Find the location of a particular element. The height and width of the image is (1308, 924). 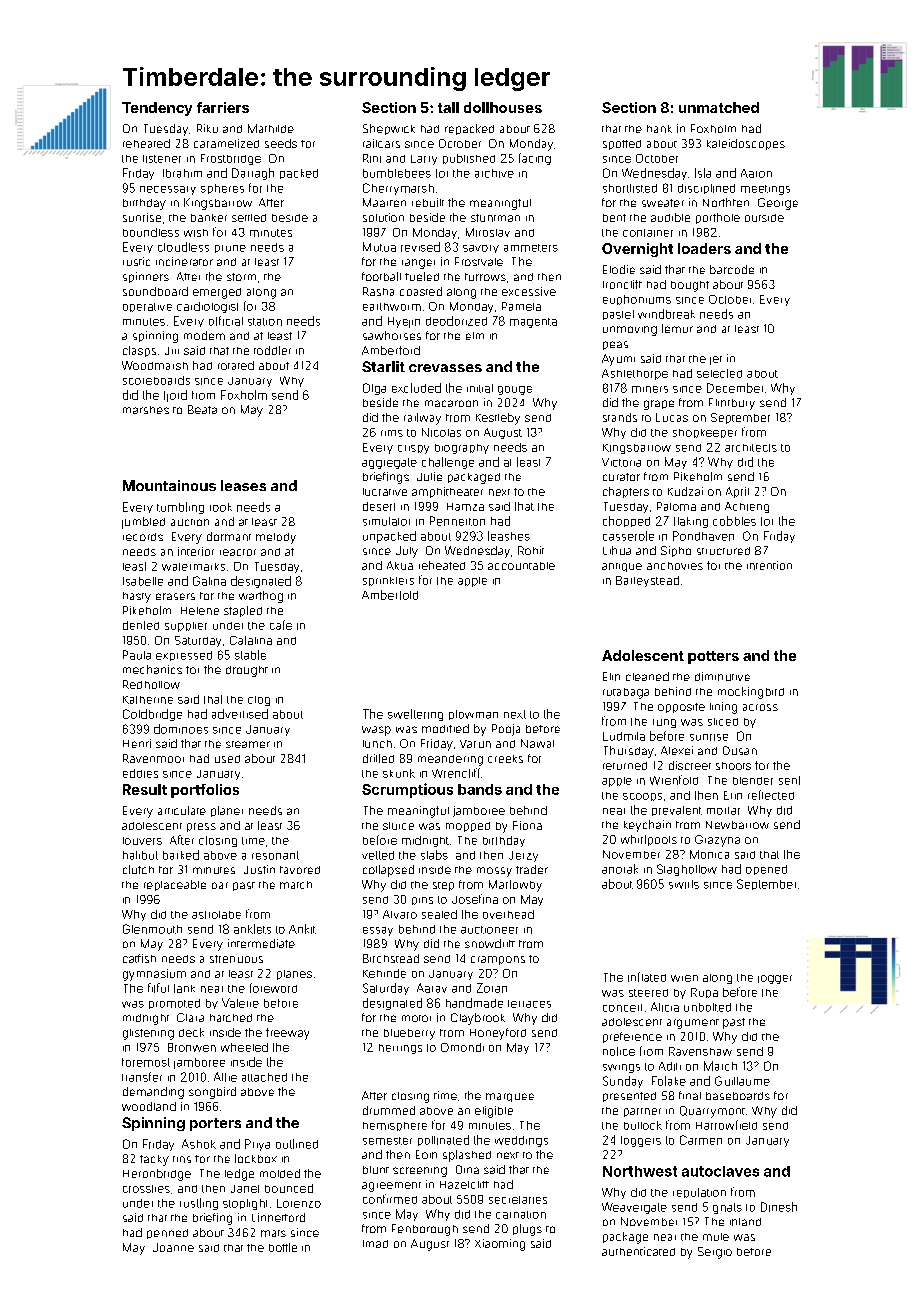

songbird is located at coordinates (212, 1093).
